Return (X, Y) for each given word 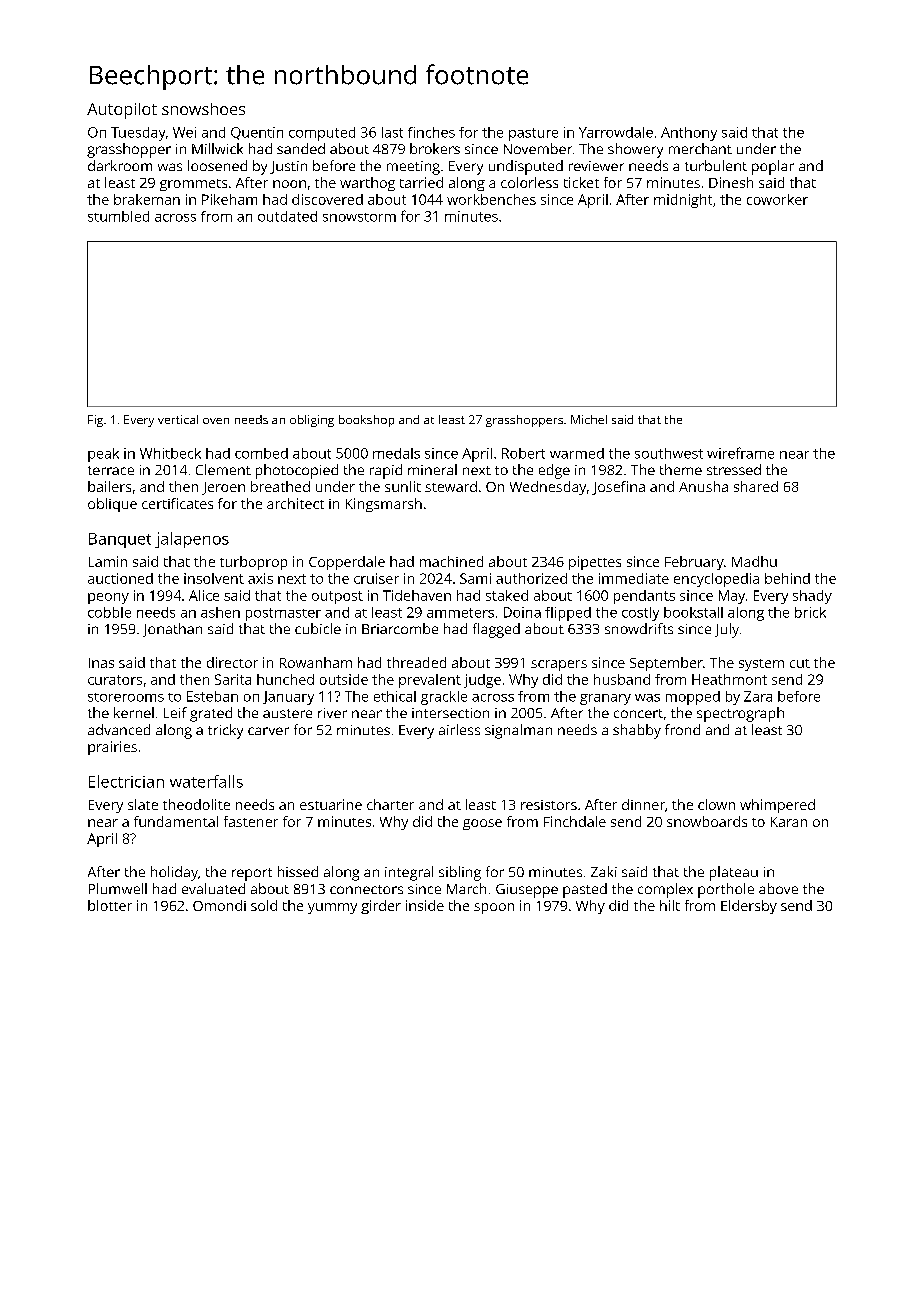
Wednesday (548, 488)
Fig (95, 421)
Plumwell (118, 888)
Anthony (689, 134)
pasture (533, 134)
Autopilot (122, 111)
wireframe (740, 453)
